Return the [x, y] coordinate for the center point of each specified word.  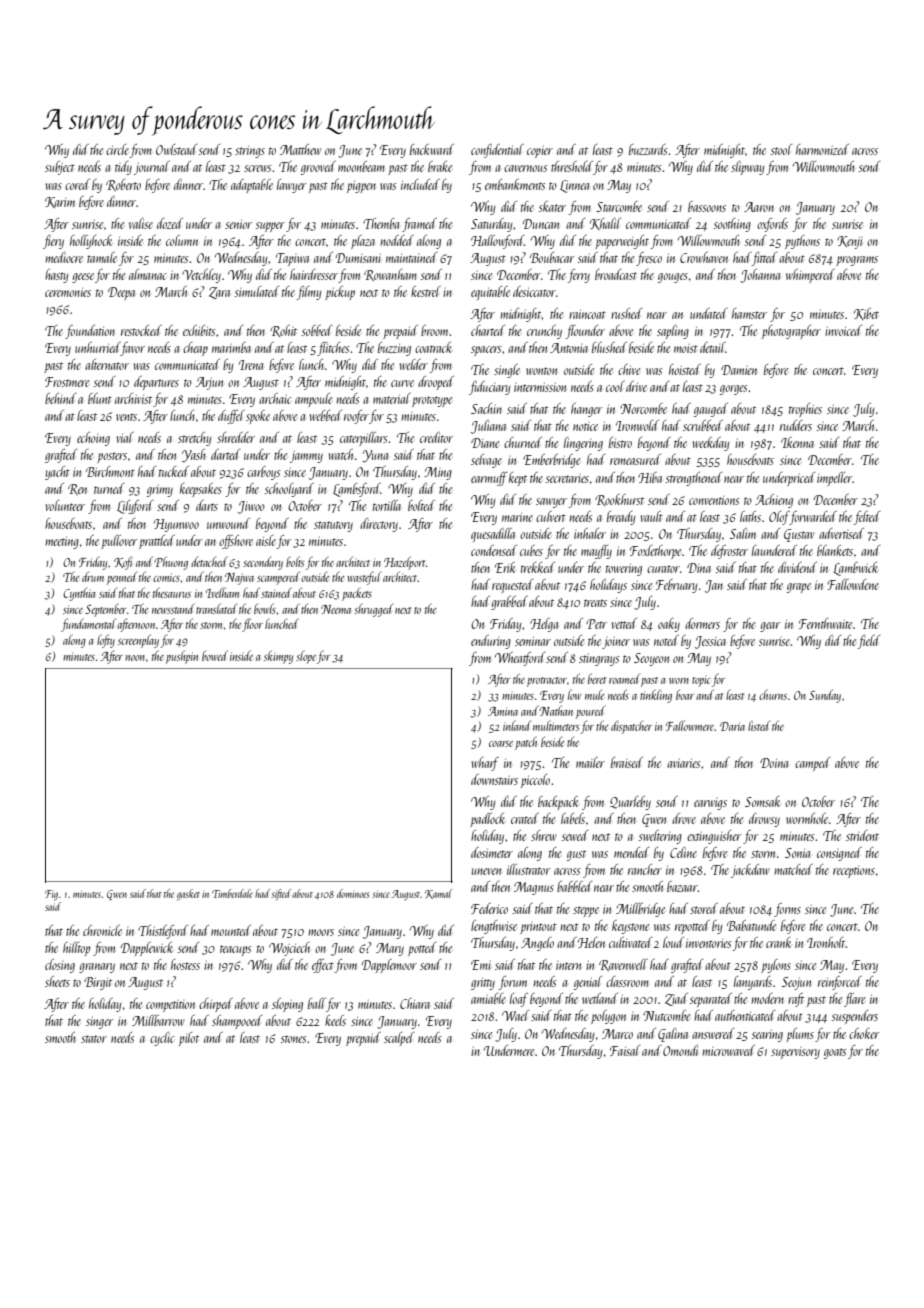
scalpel [399, 1039]
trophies [805, 410]
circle [118, 151]
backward [432, 149]
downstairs [494, 779]
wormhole [807, 818]
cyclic [162, 1039]
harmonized [822, 149]
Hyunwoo [176, 525]
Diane [485, 443]
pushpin [182, 657]
